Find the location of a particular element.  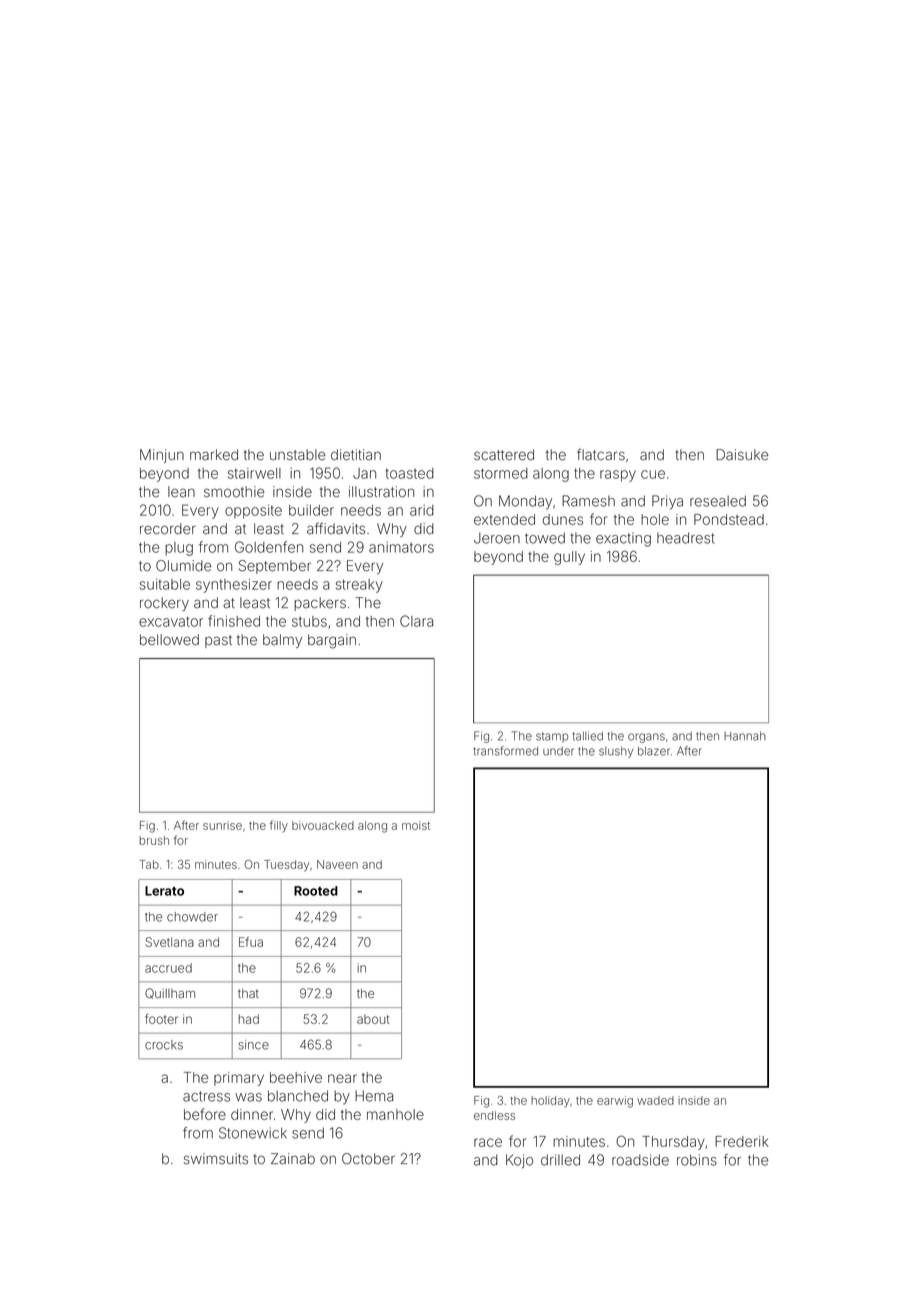

bellowed is located at coordinates (169, 640).
